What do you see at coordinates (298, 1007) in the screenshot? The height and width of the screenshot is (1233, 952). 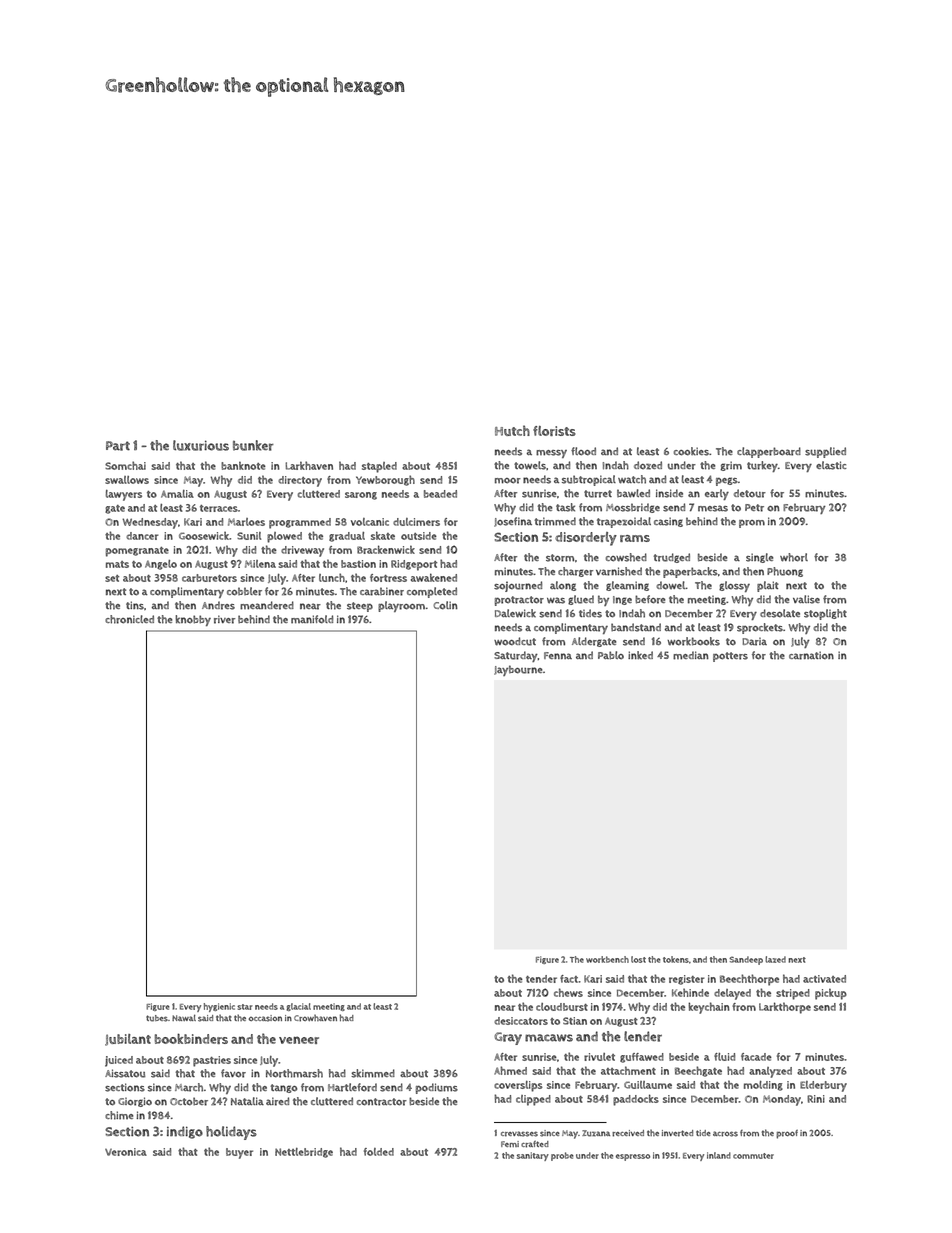 I see `glacial` at bounding box center [298, 1007].
